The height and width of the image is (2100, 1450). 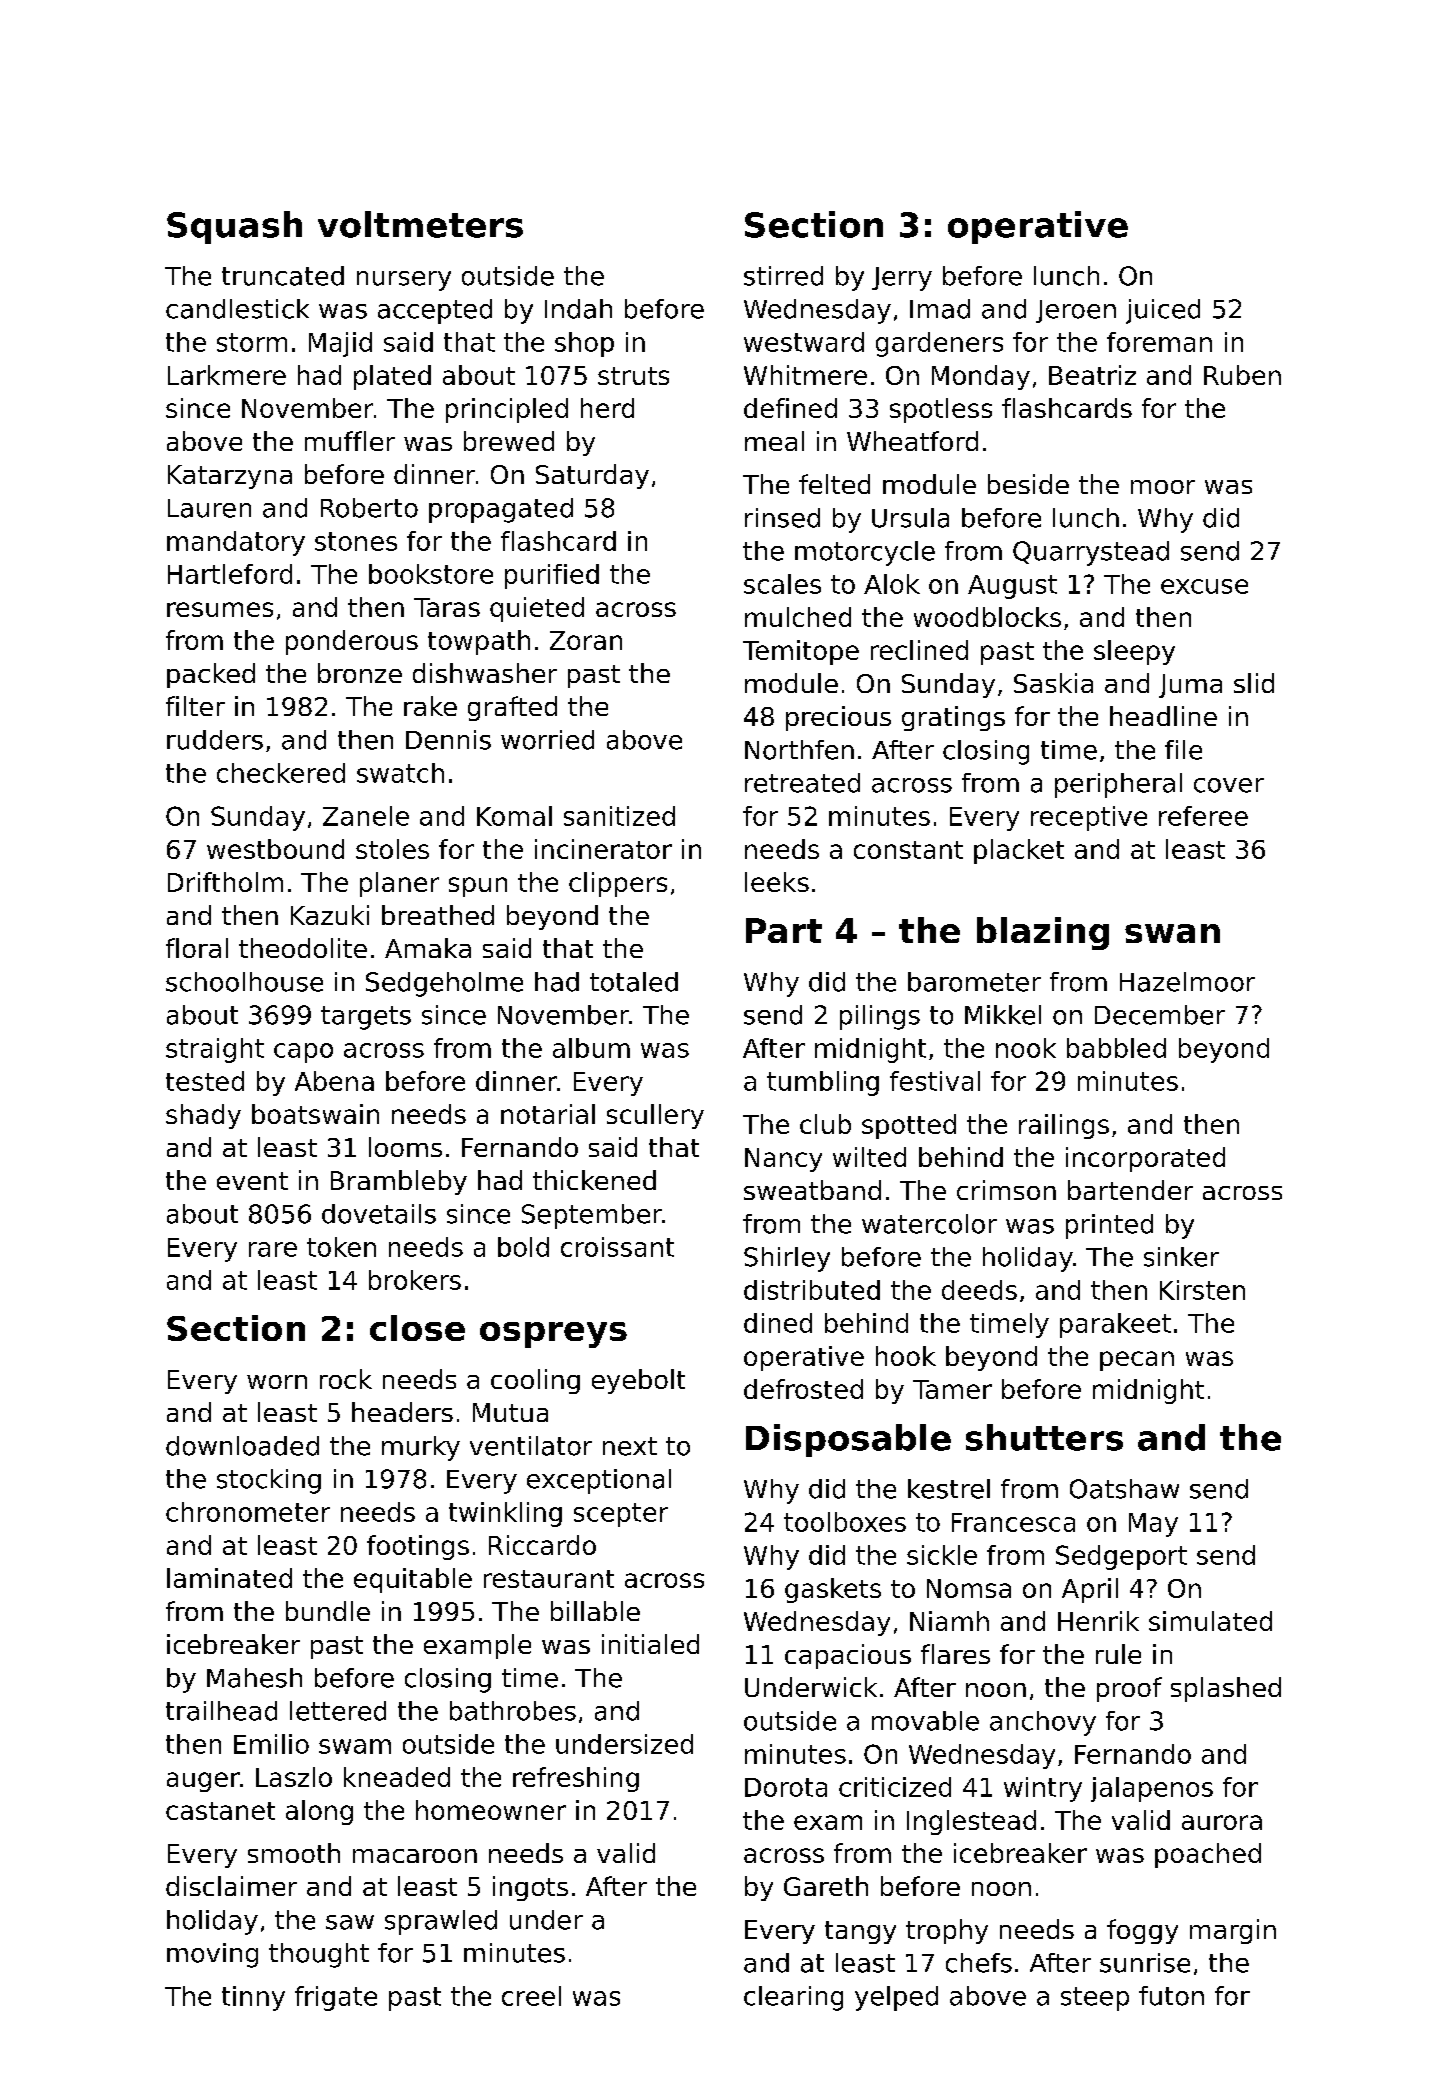 What do you see at coordinates (826, 1886) in the image?
I see `Gareth` at bounding box center [826, 1886].
